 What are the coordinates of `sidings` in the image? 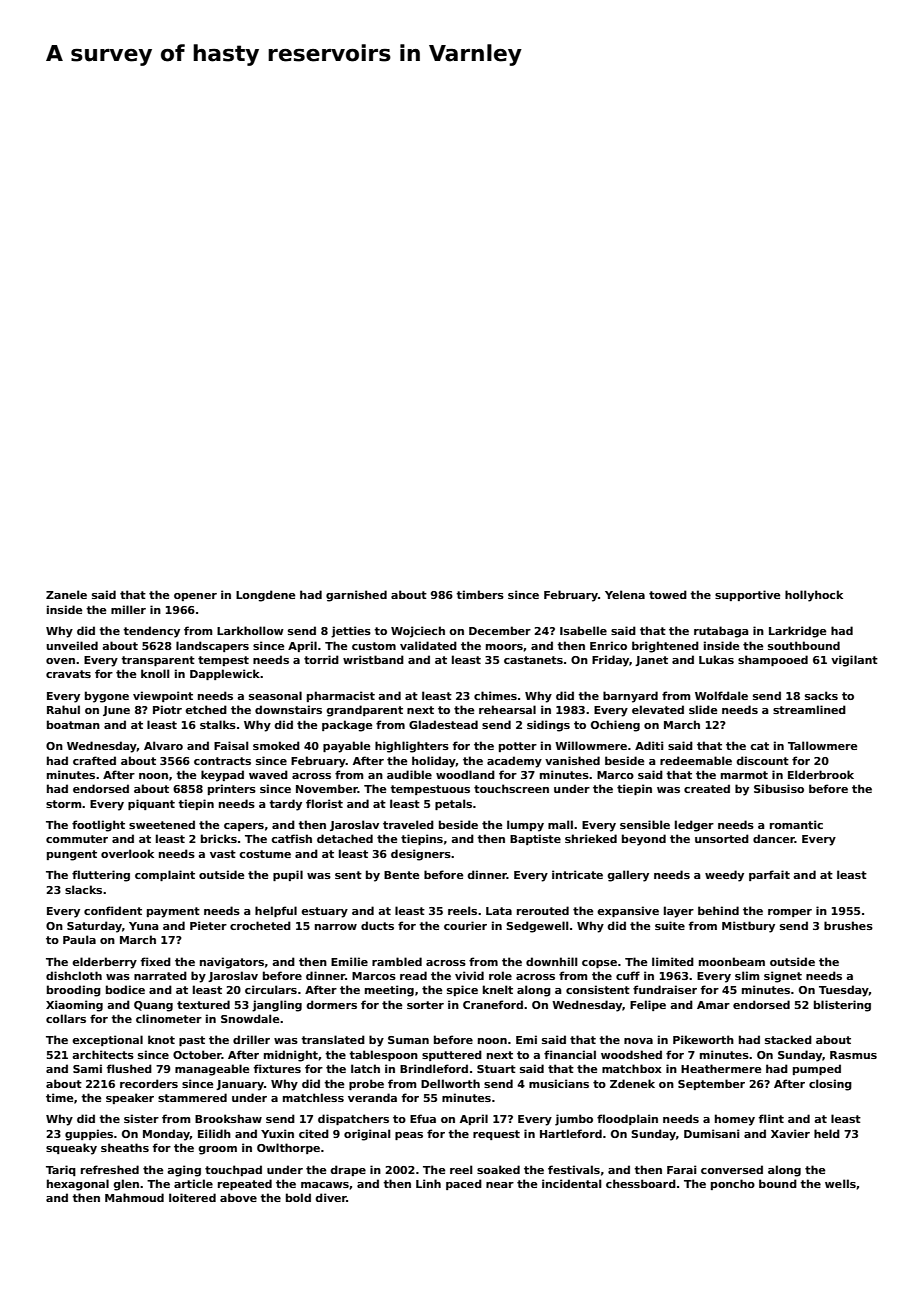 It's located at (548, 726).
